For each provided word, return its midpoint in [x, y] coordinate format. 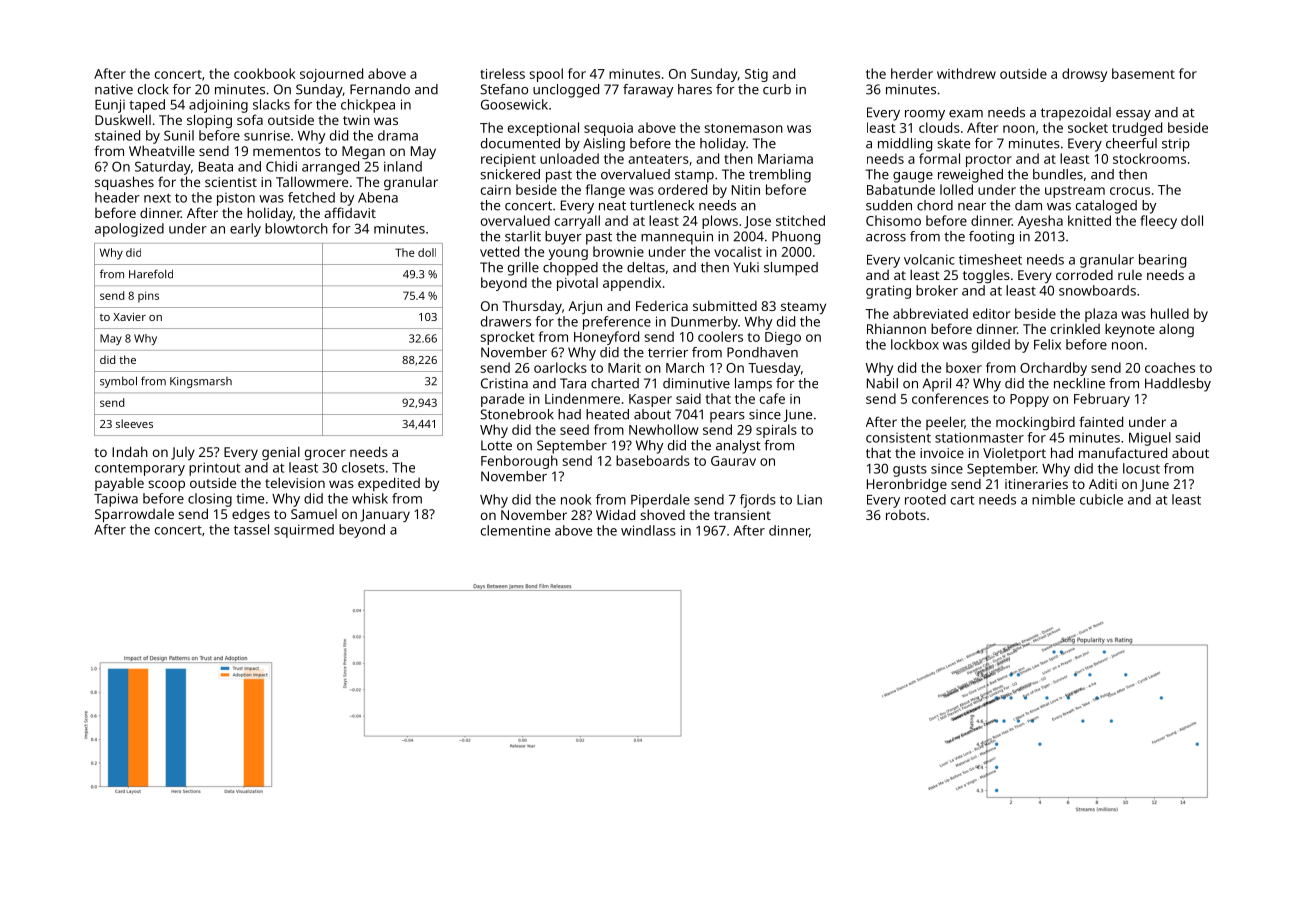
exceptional [543, 129]
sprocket [507, 338]
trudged [1137, 129]
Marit [624, 368]
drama [398, 135]
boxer [964, 367]
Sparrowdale [134, 515]
